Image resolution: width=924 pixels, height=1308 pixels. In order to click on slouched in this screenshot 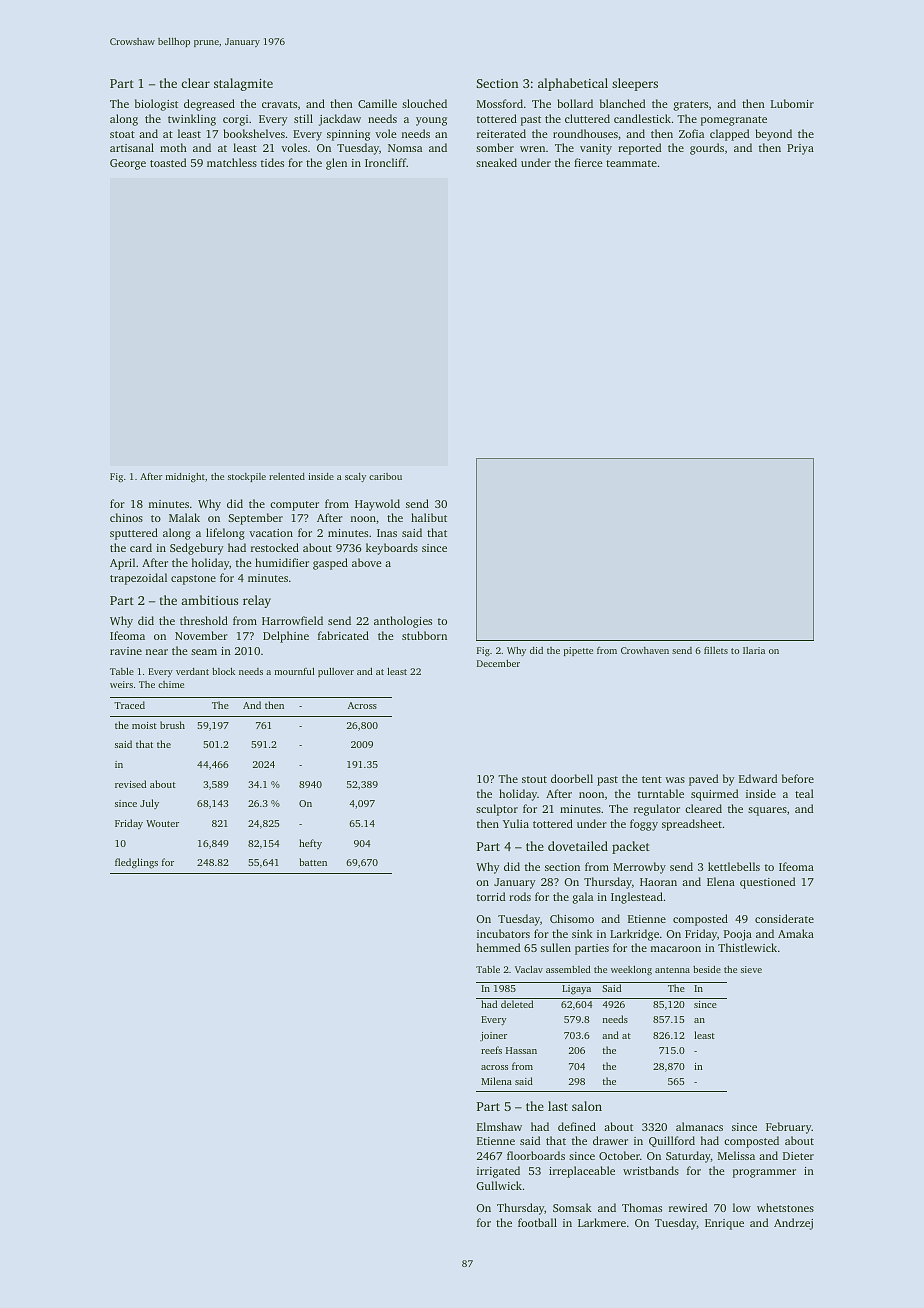, I will do `click(424, 103)`.
